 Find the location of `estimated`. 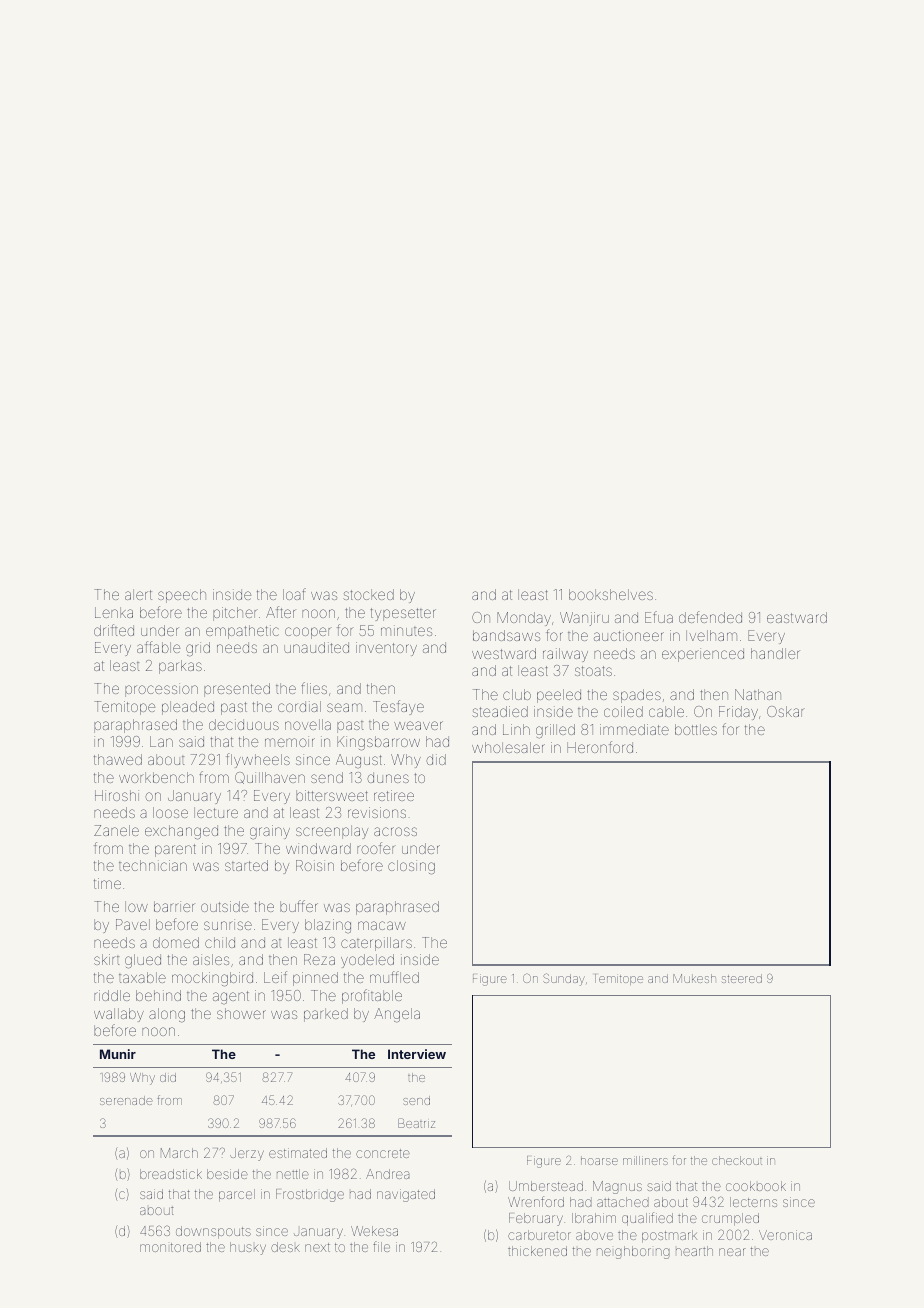

estimated is located at coordinates (298, 1153).
